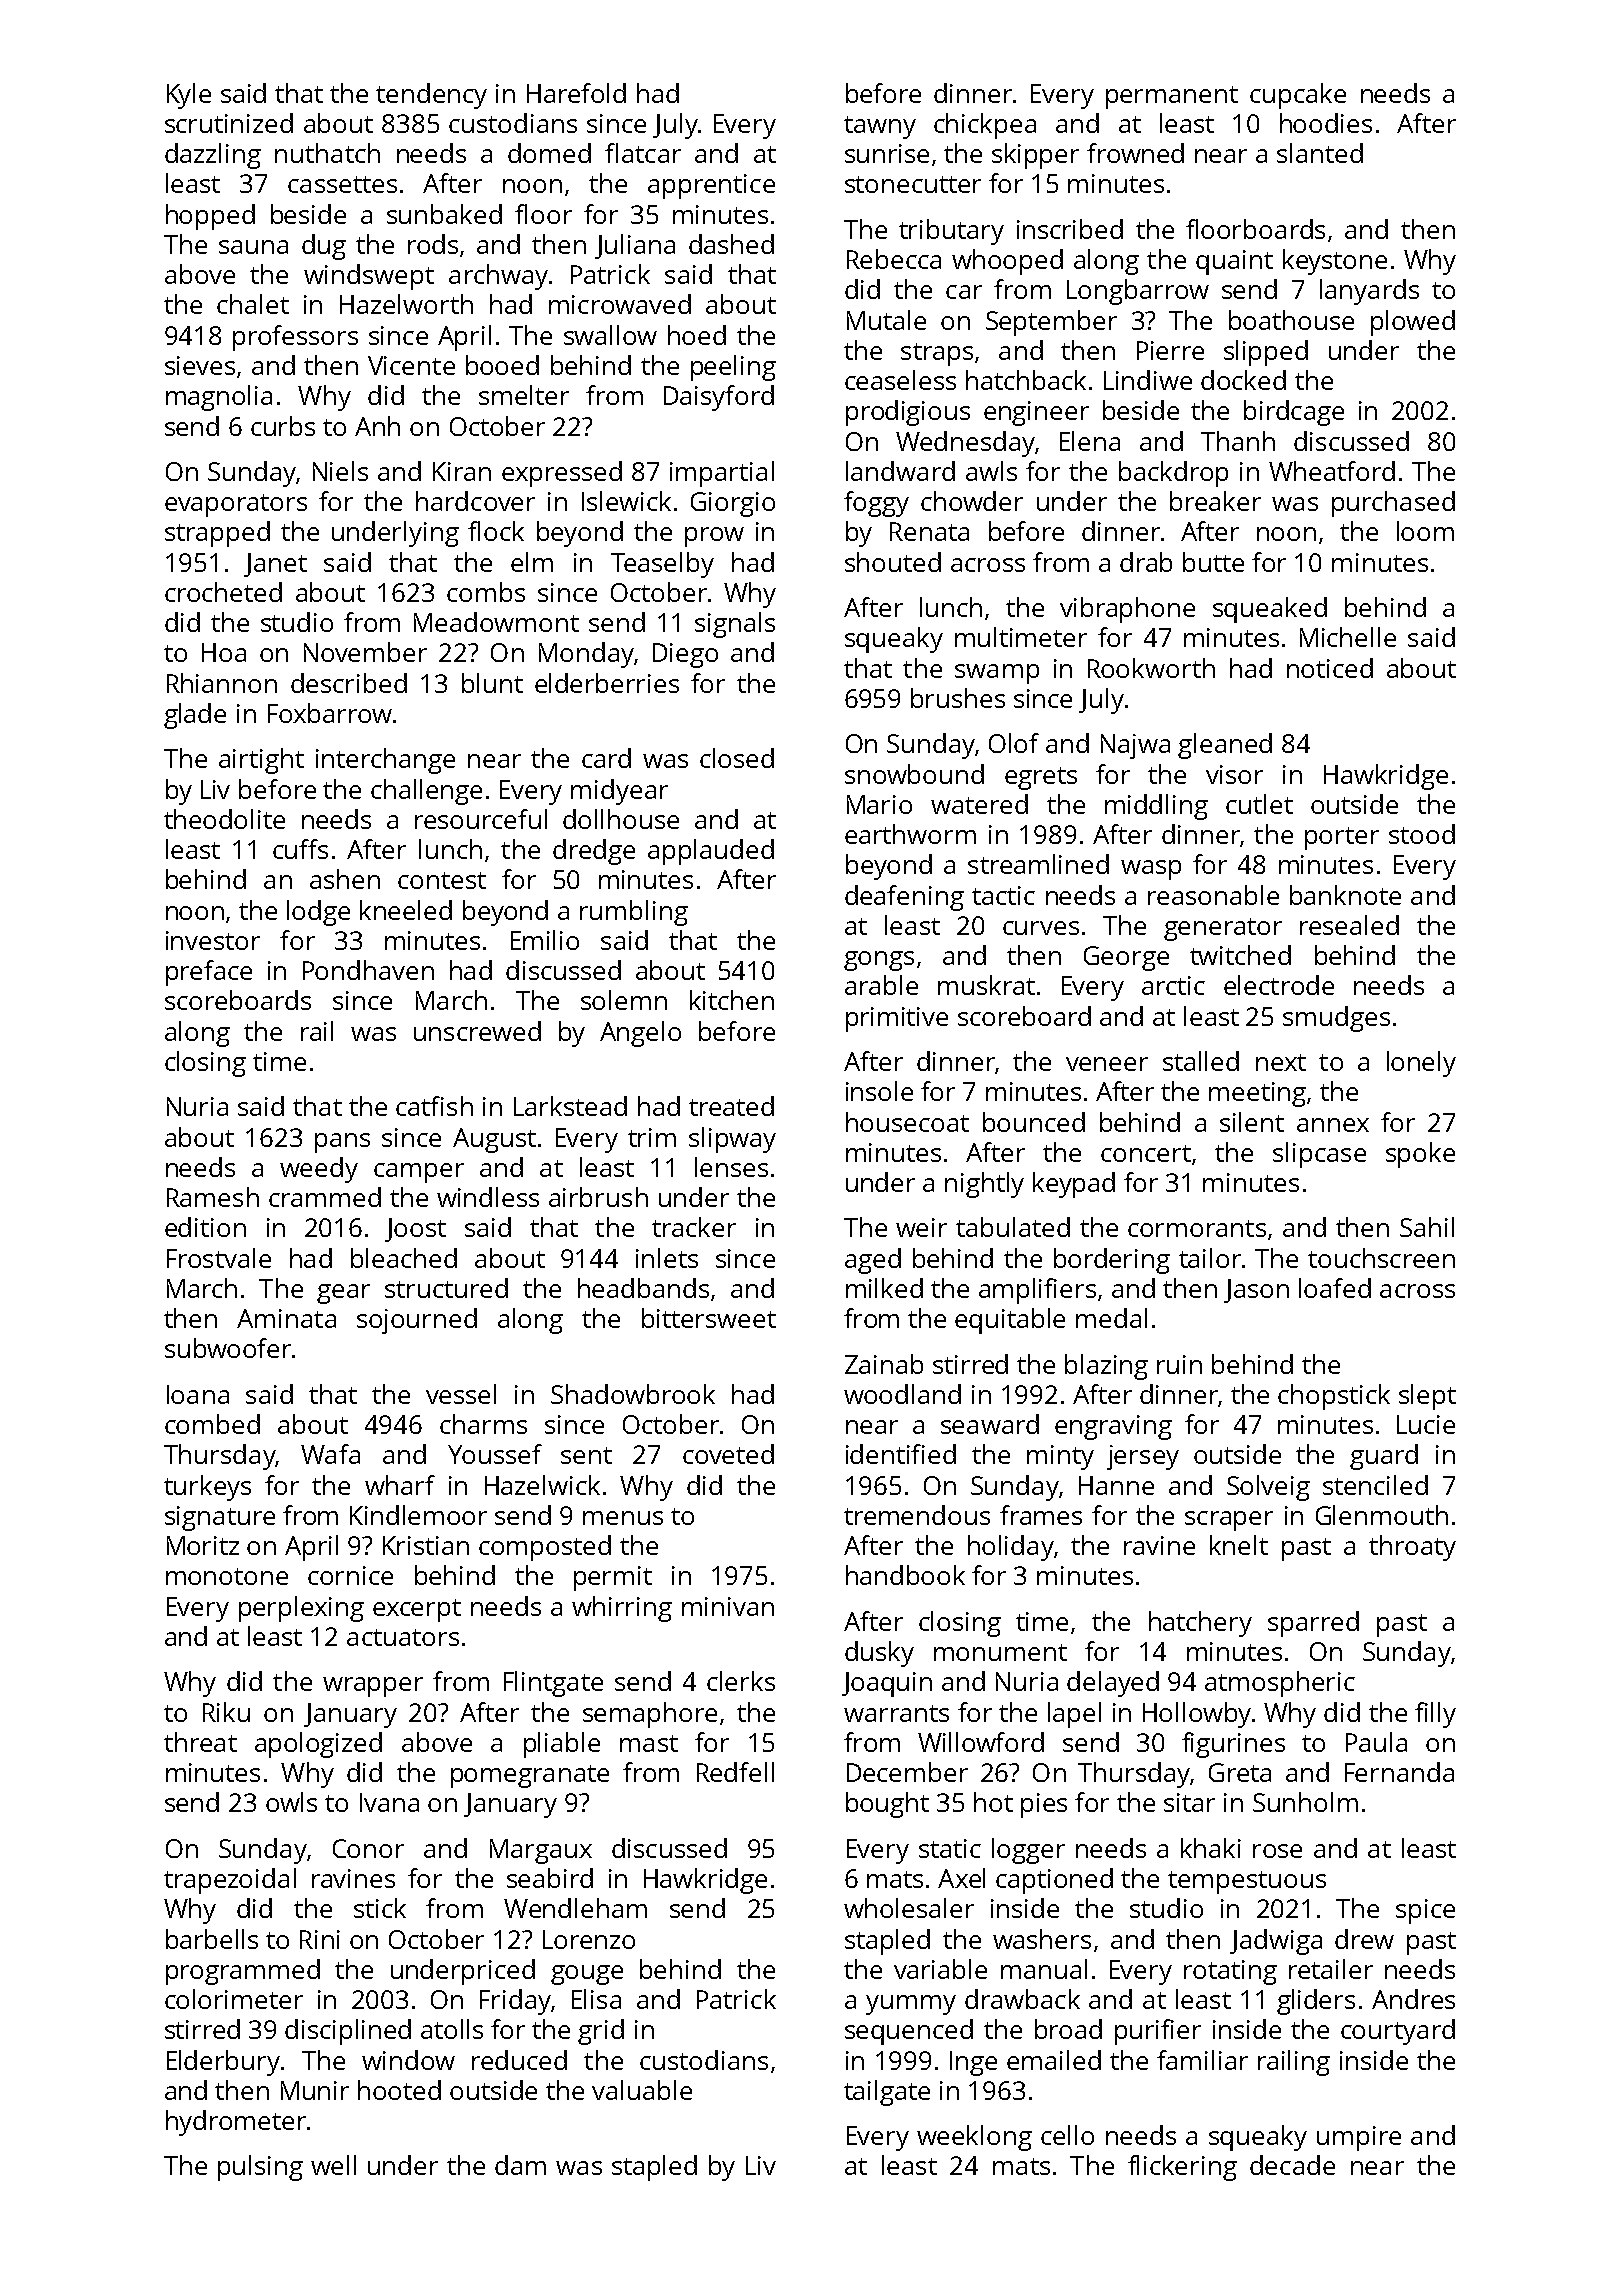  What do you see at coordinates (1382, 1515) in the page?
I see `Glenmouth` at bounding box center [1382, 1515].
